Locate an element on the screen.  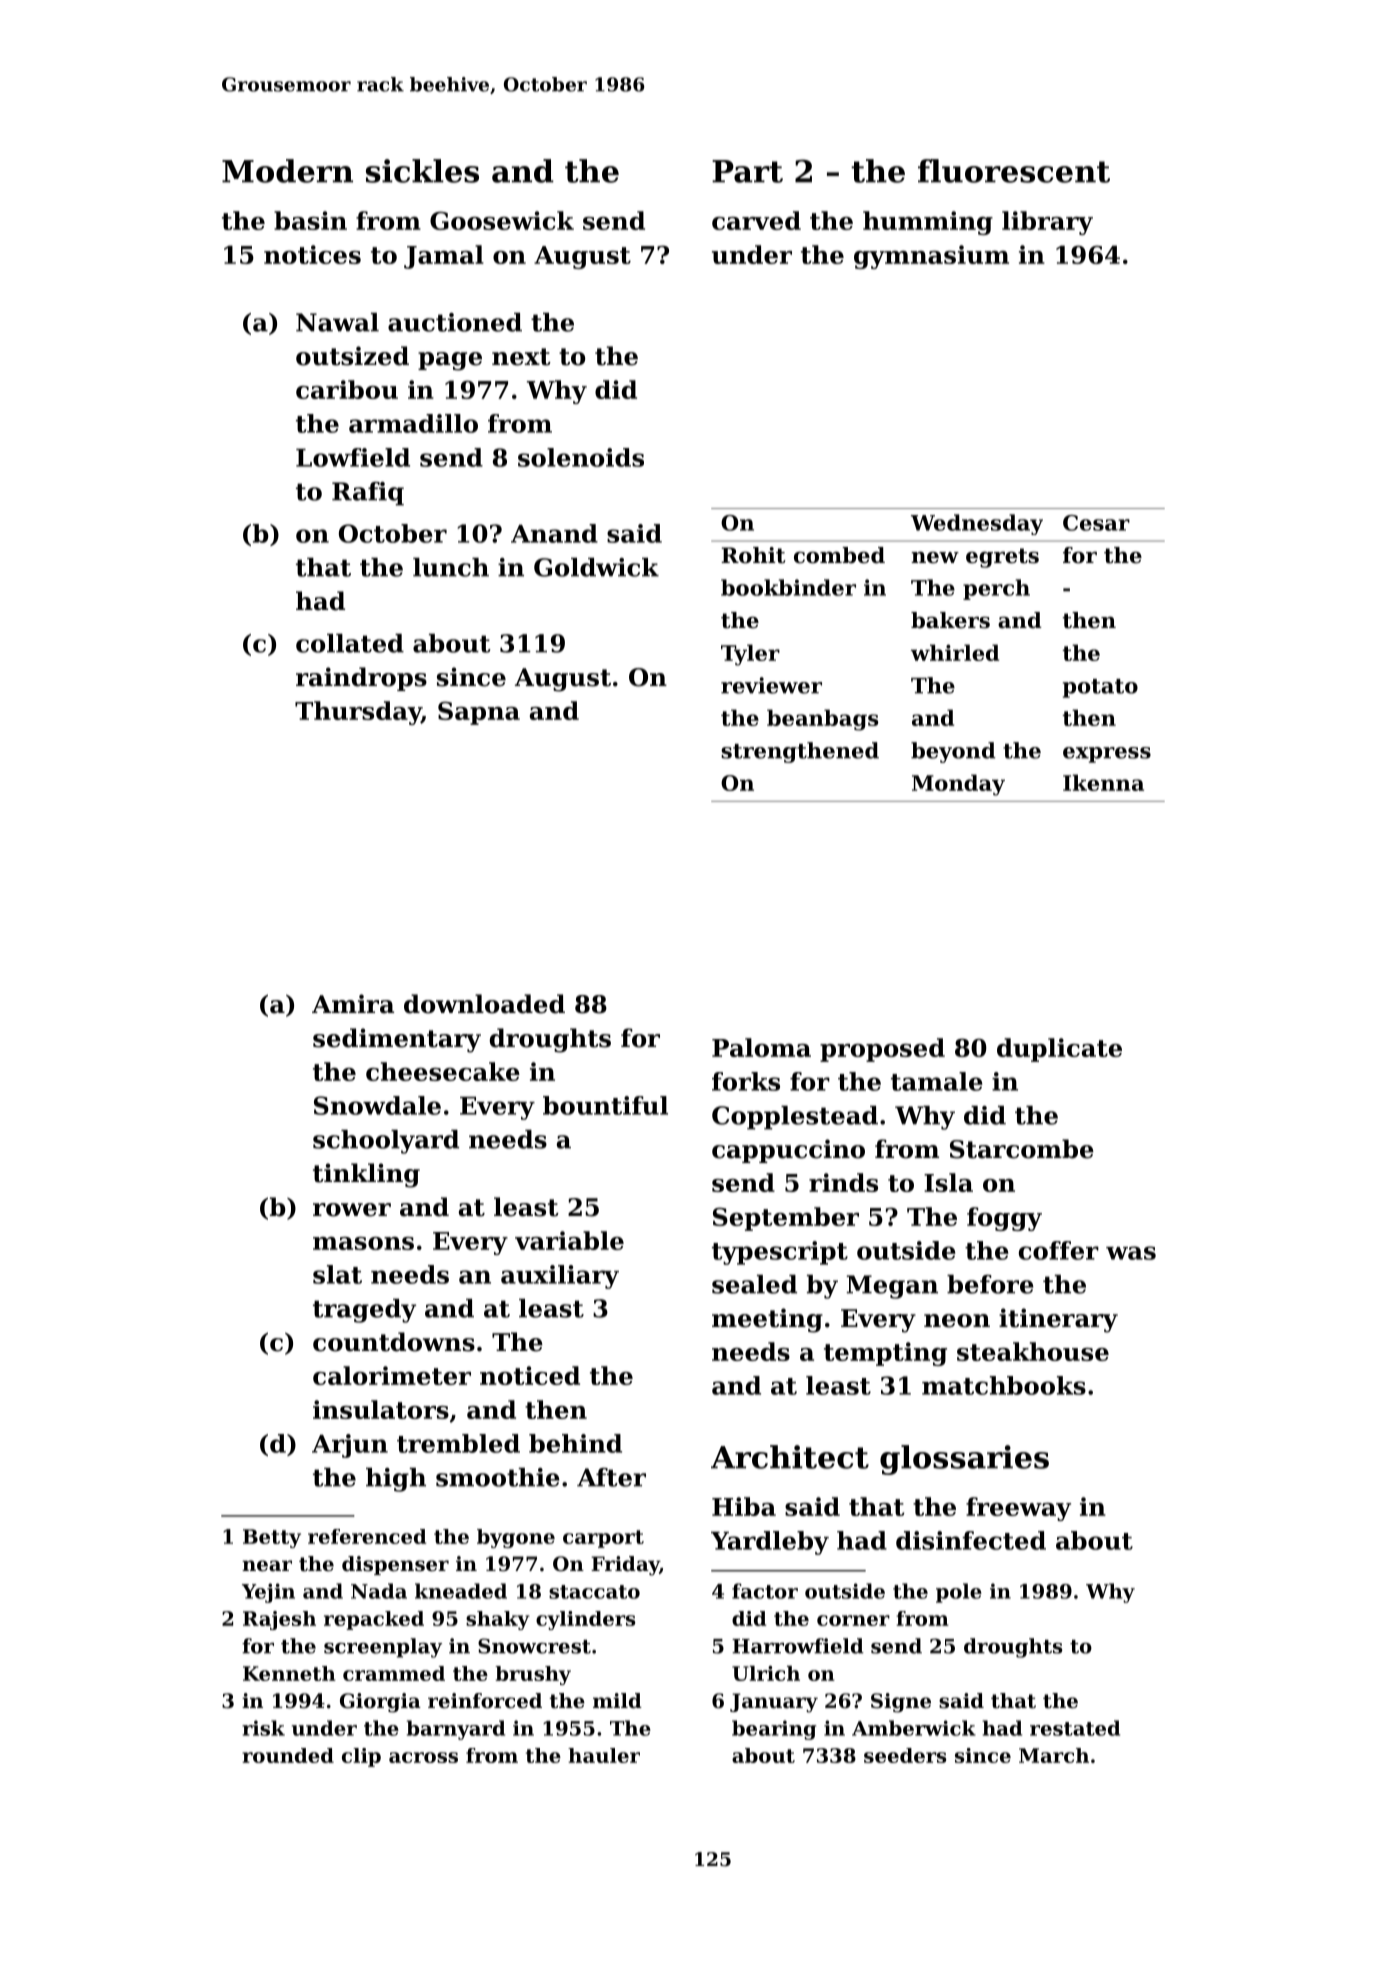
Wednesday is located at coordinates (977, 524).
